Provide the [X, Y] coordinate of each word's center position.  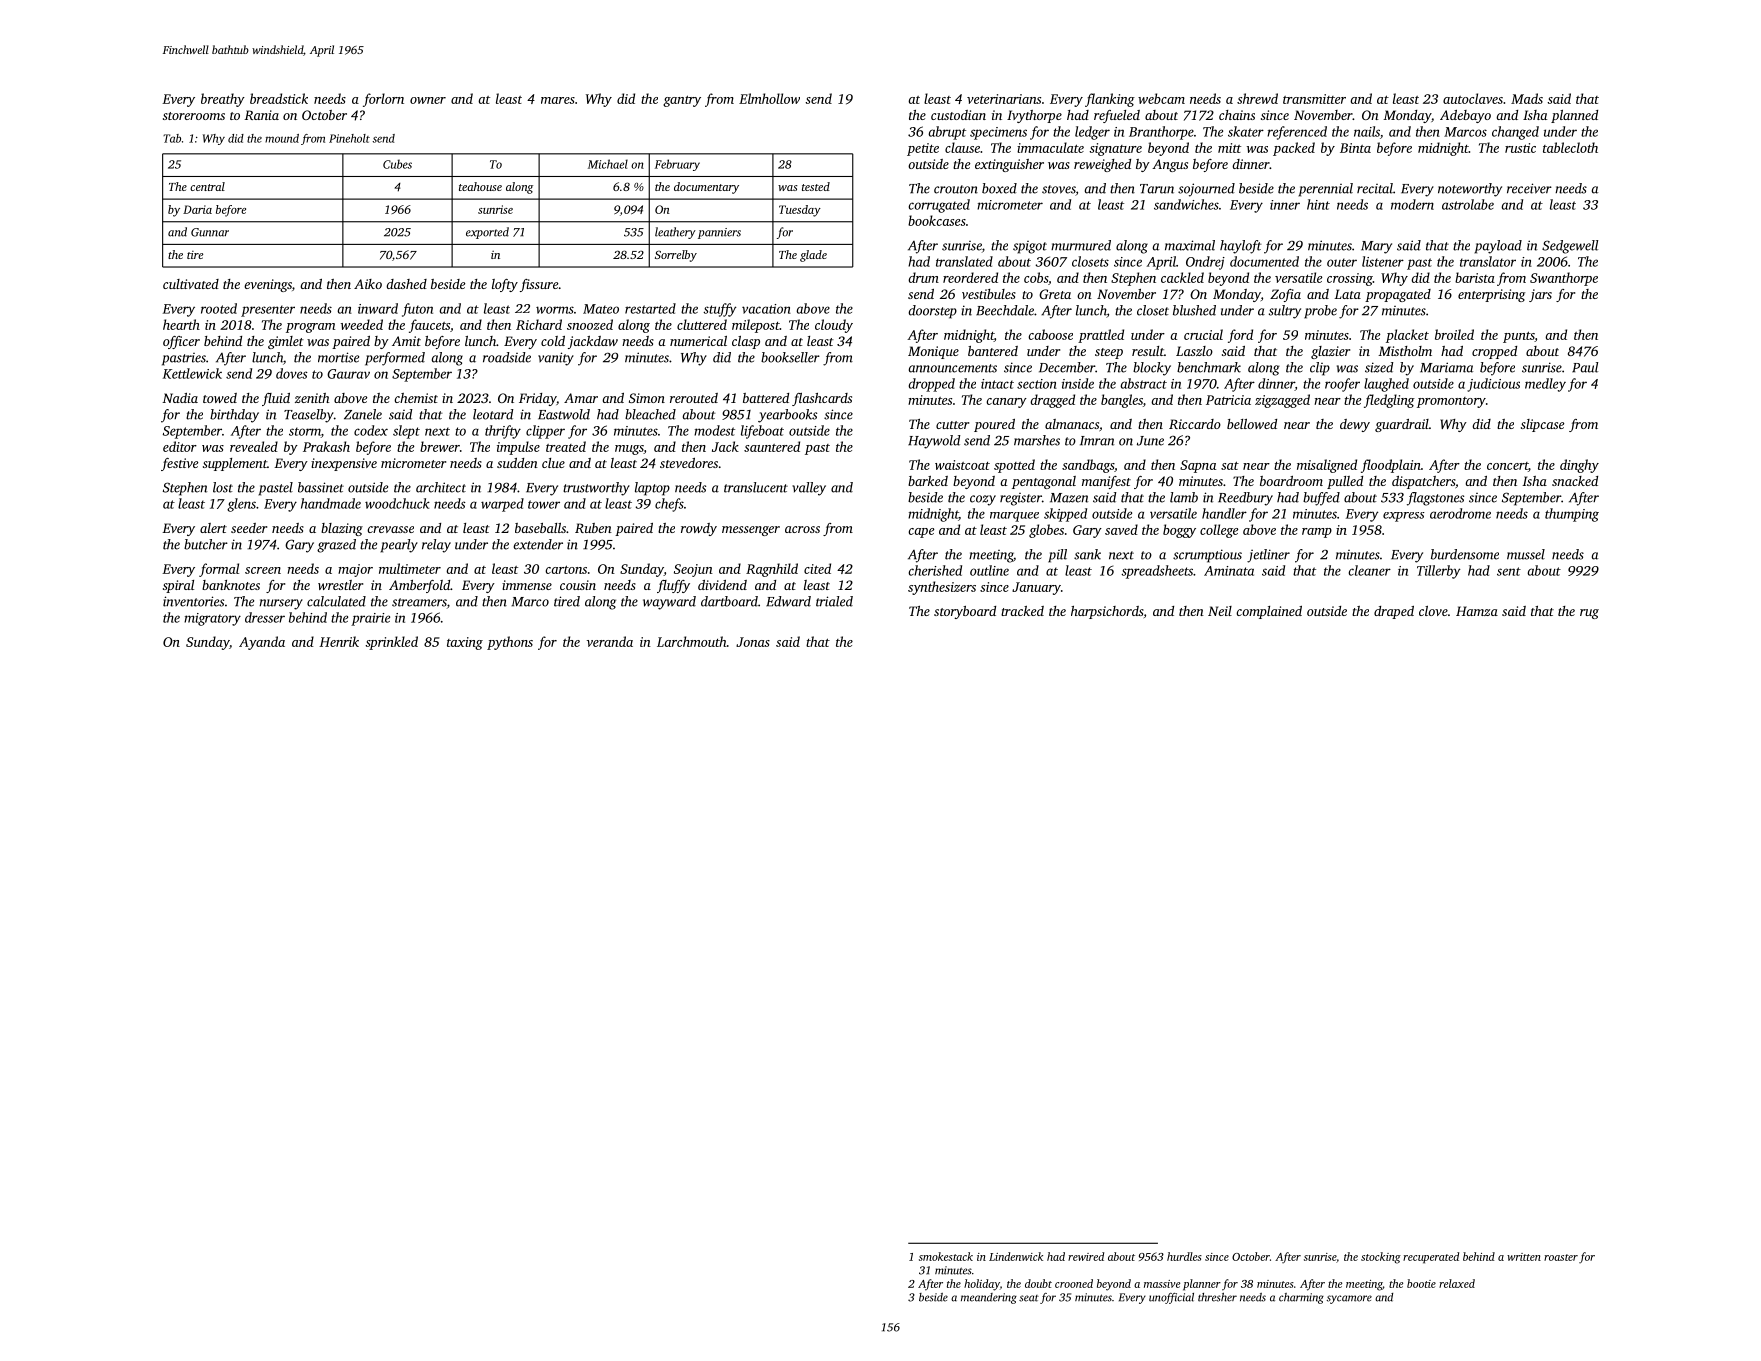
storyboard [965, 612]
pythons [510, 643]
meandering [989, 1298]
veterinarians [1004, 99]
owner [428, 100]
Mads [1527, 98]
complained [1269, 612]
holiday [982, 1285]
